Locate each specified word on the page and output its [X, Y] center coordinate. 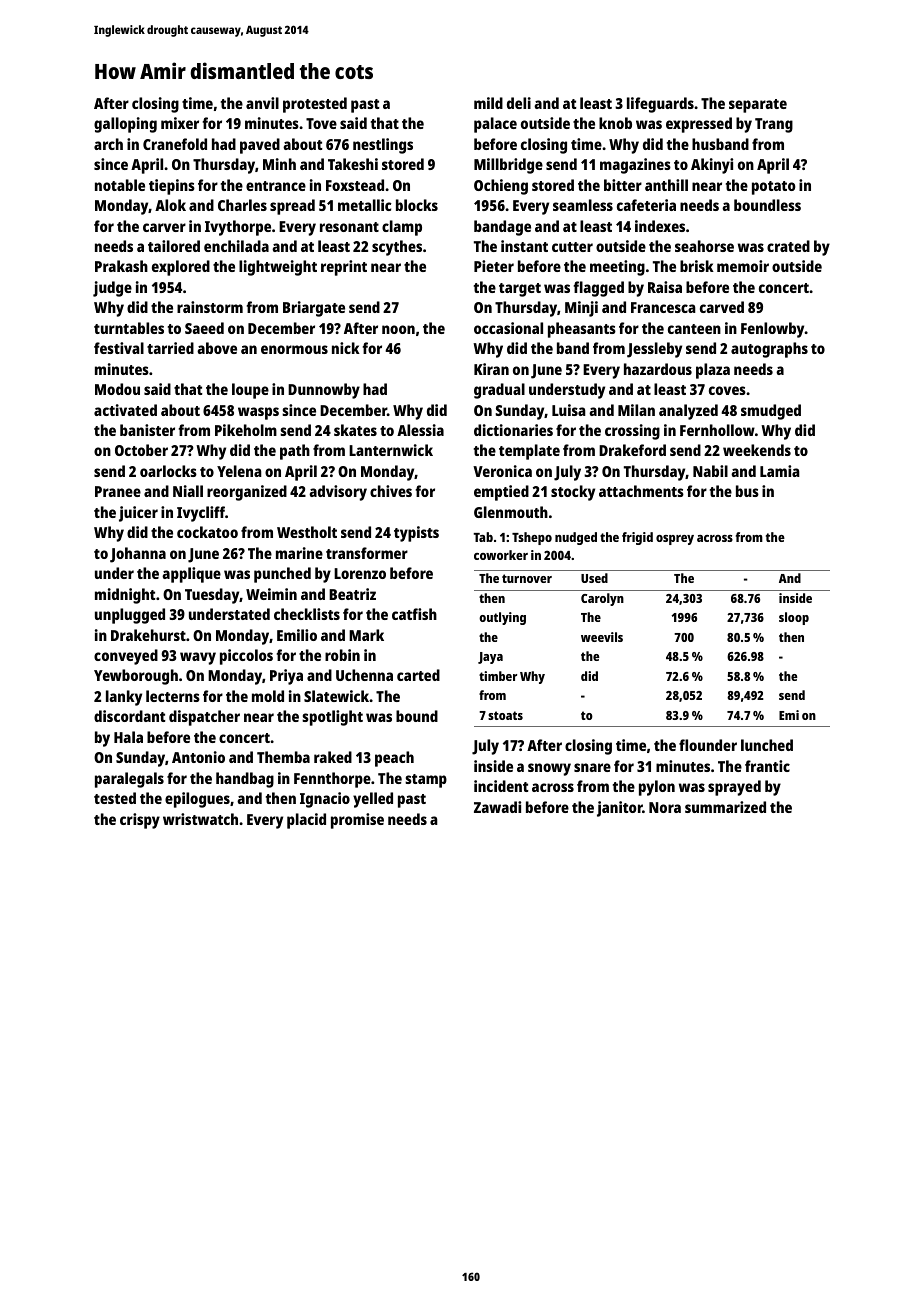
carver [164, 227]
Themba [283, 757]
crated [788, 246]
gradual [499, 391]
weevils [602, 637]
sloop [794, 618]
